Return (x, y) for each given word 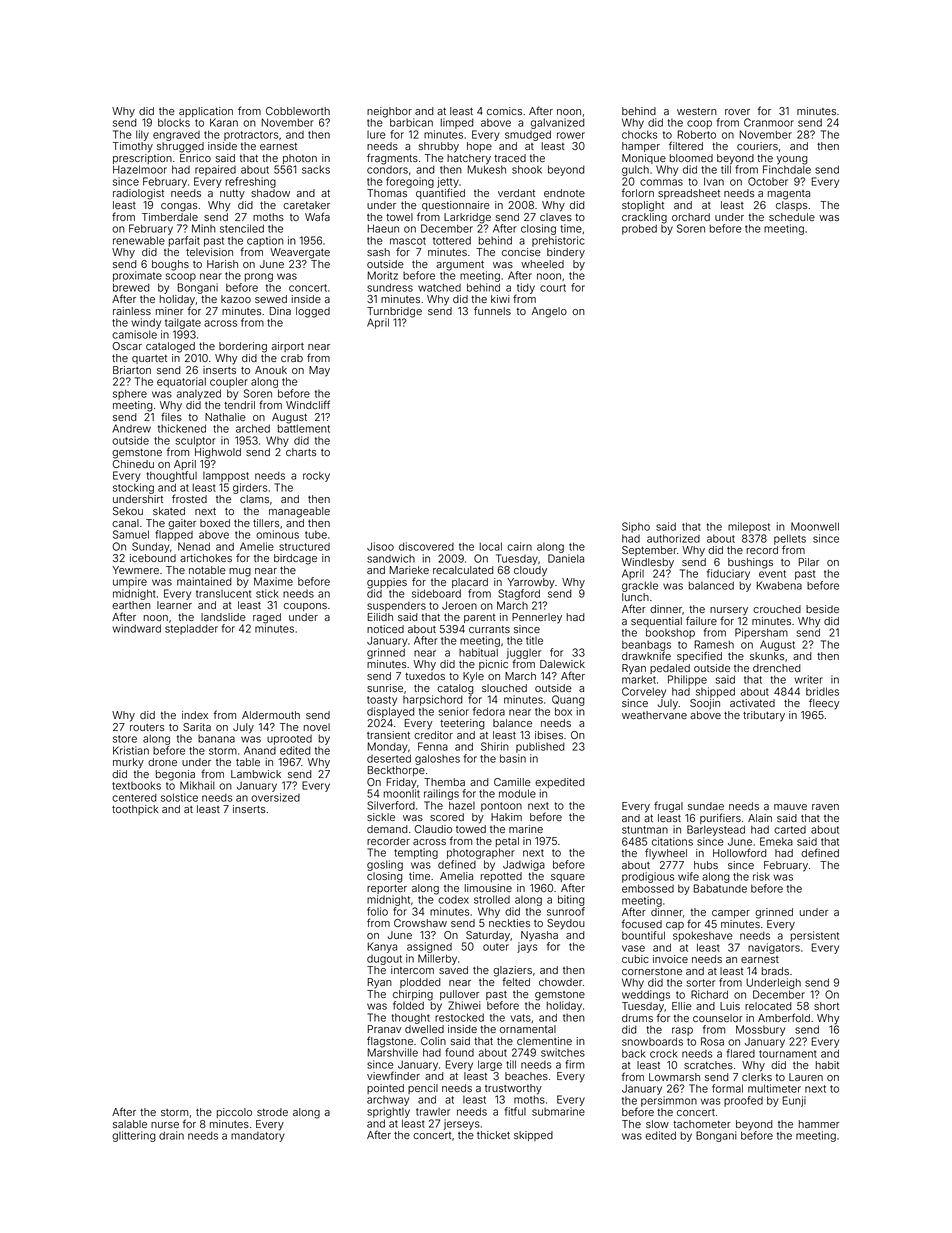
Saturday (488, 936)
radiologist (138, 194)
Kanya (382, 947)
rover (737, 112)
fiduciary (728, 574)
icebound (153, 558)
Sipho (636, 527)
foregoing (410, 182)
